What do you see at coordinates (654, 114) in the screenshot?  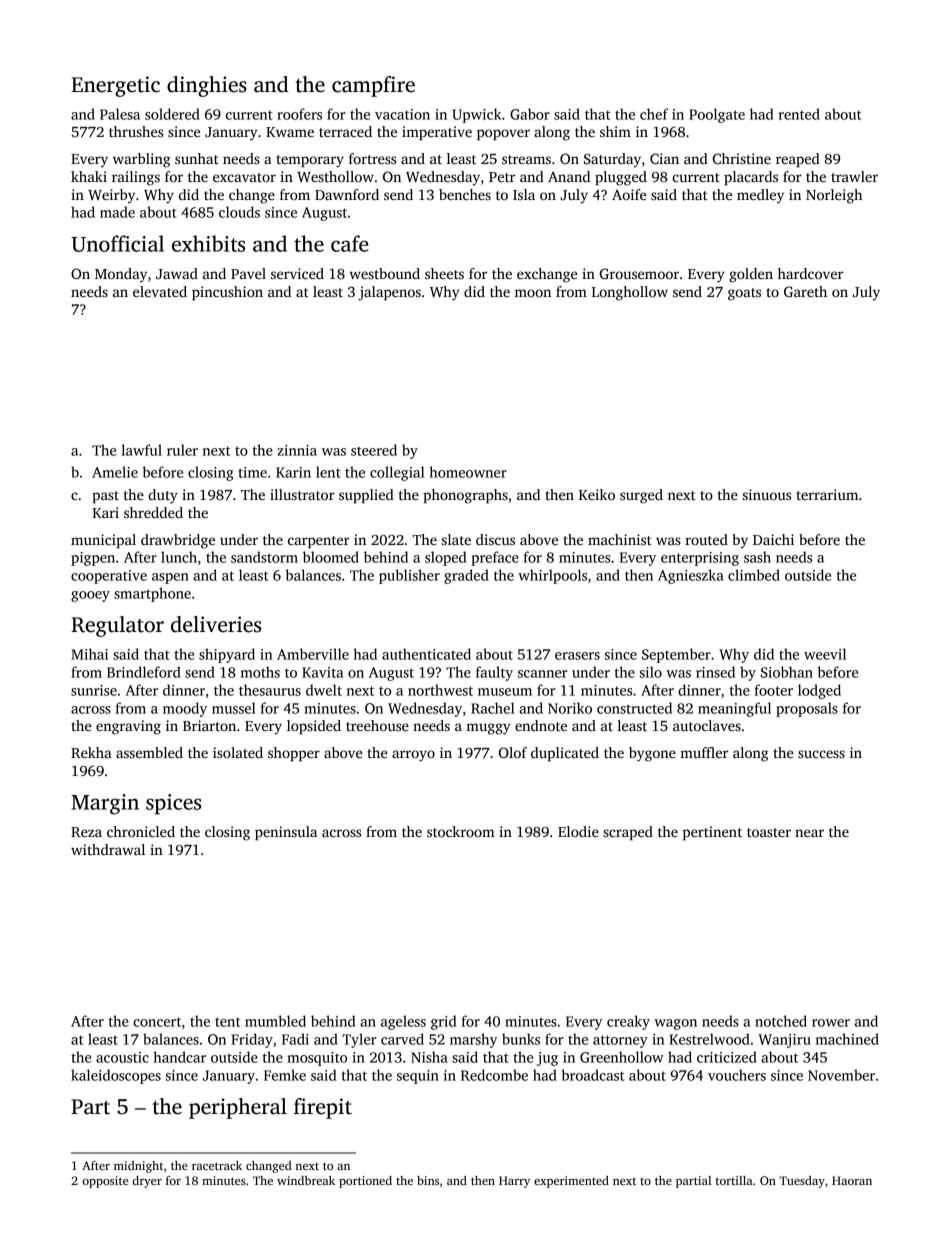 I see `chef` at bounding box center [654, 114].
